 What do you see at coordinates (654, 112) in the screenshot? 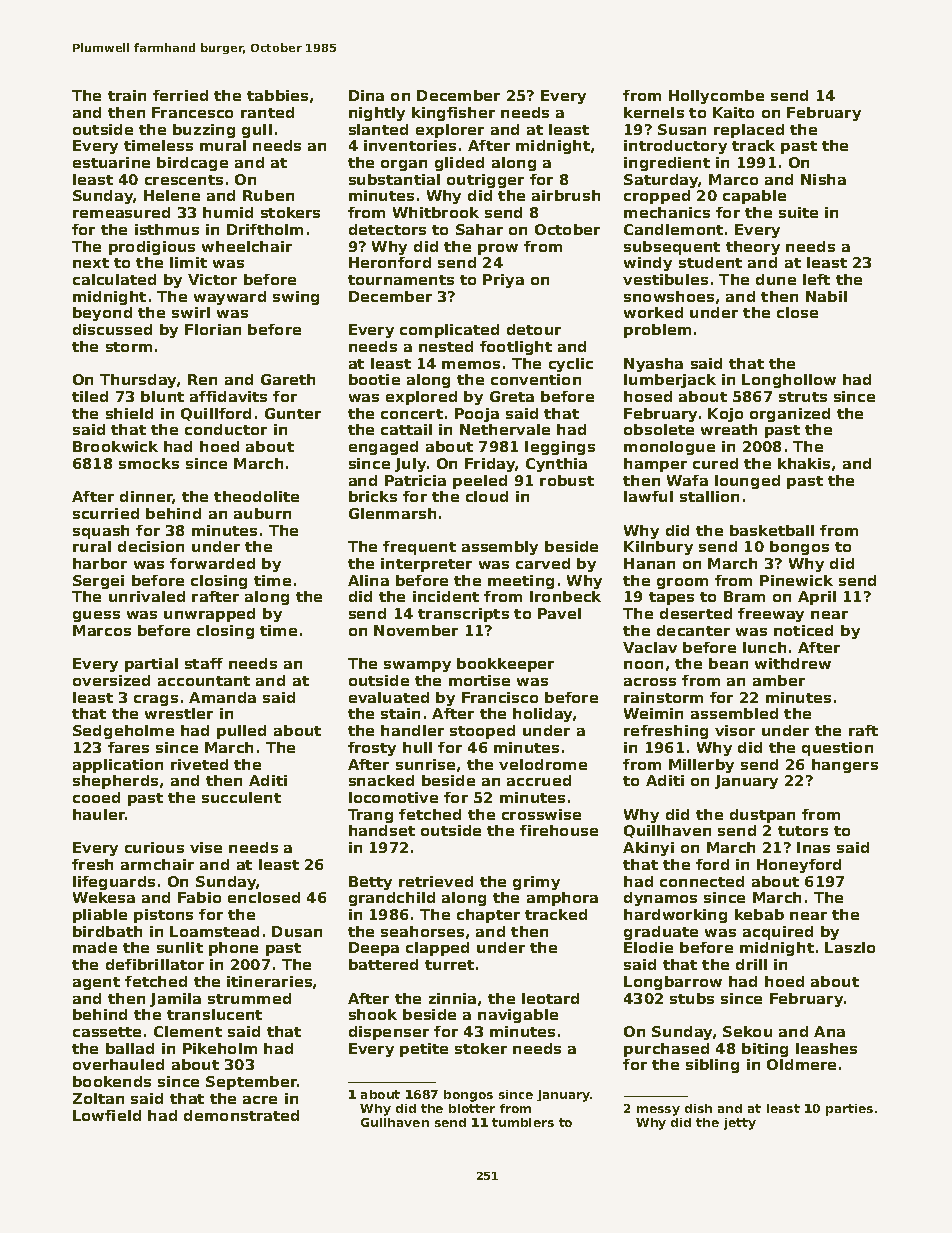
I see `kernels` at bounding box center [654, 112].
